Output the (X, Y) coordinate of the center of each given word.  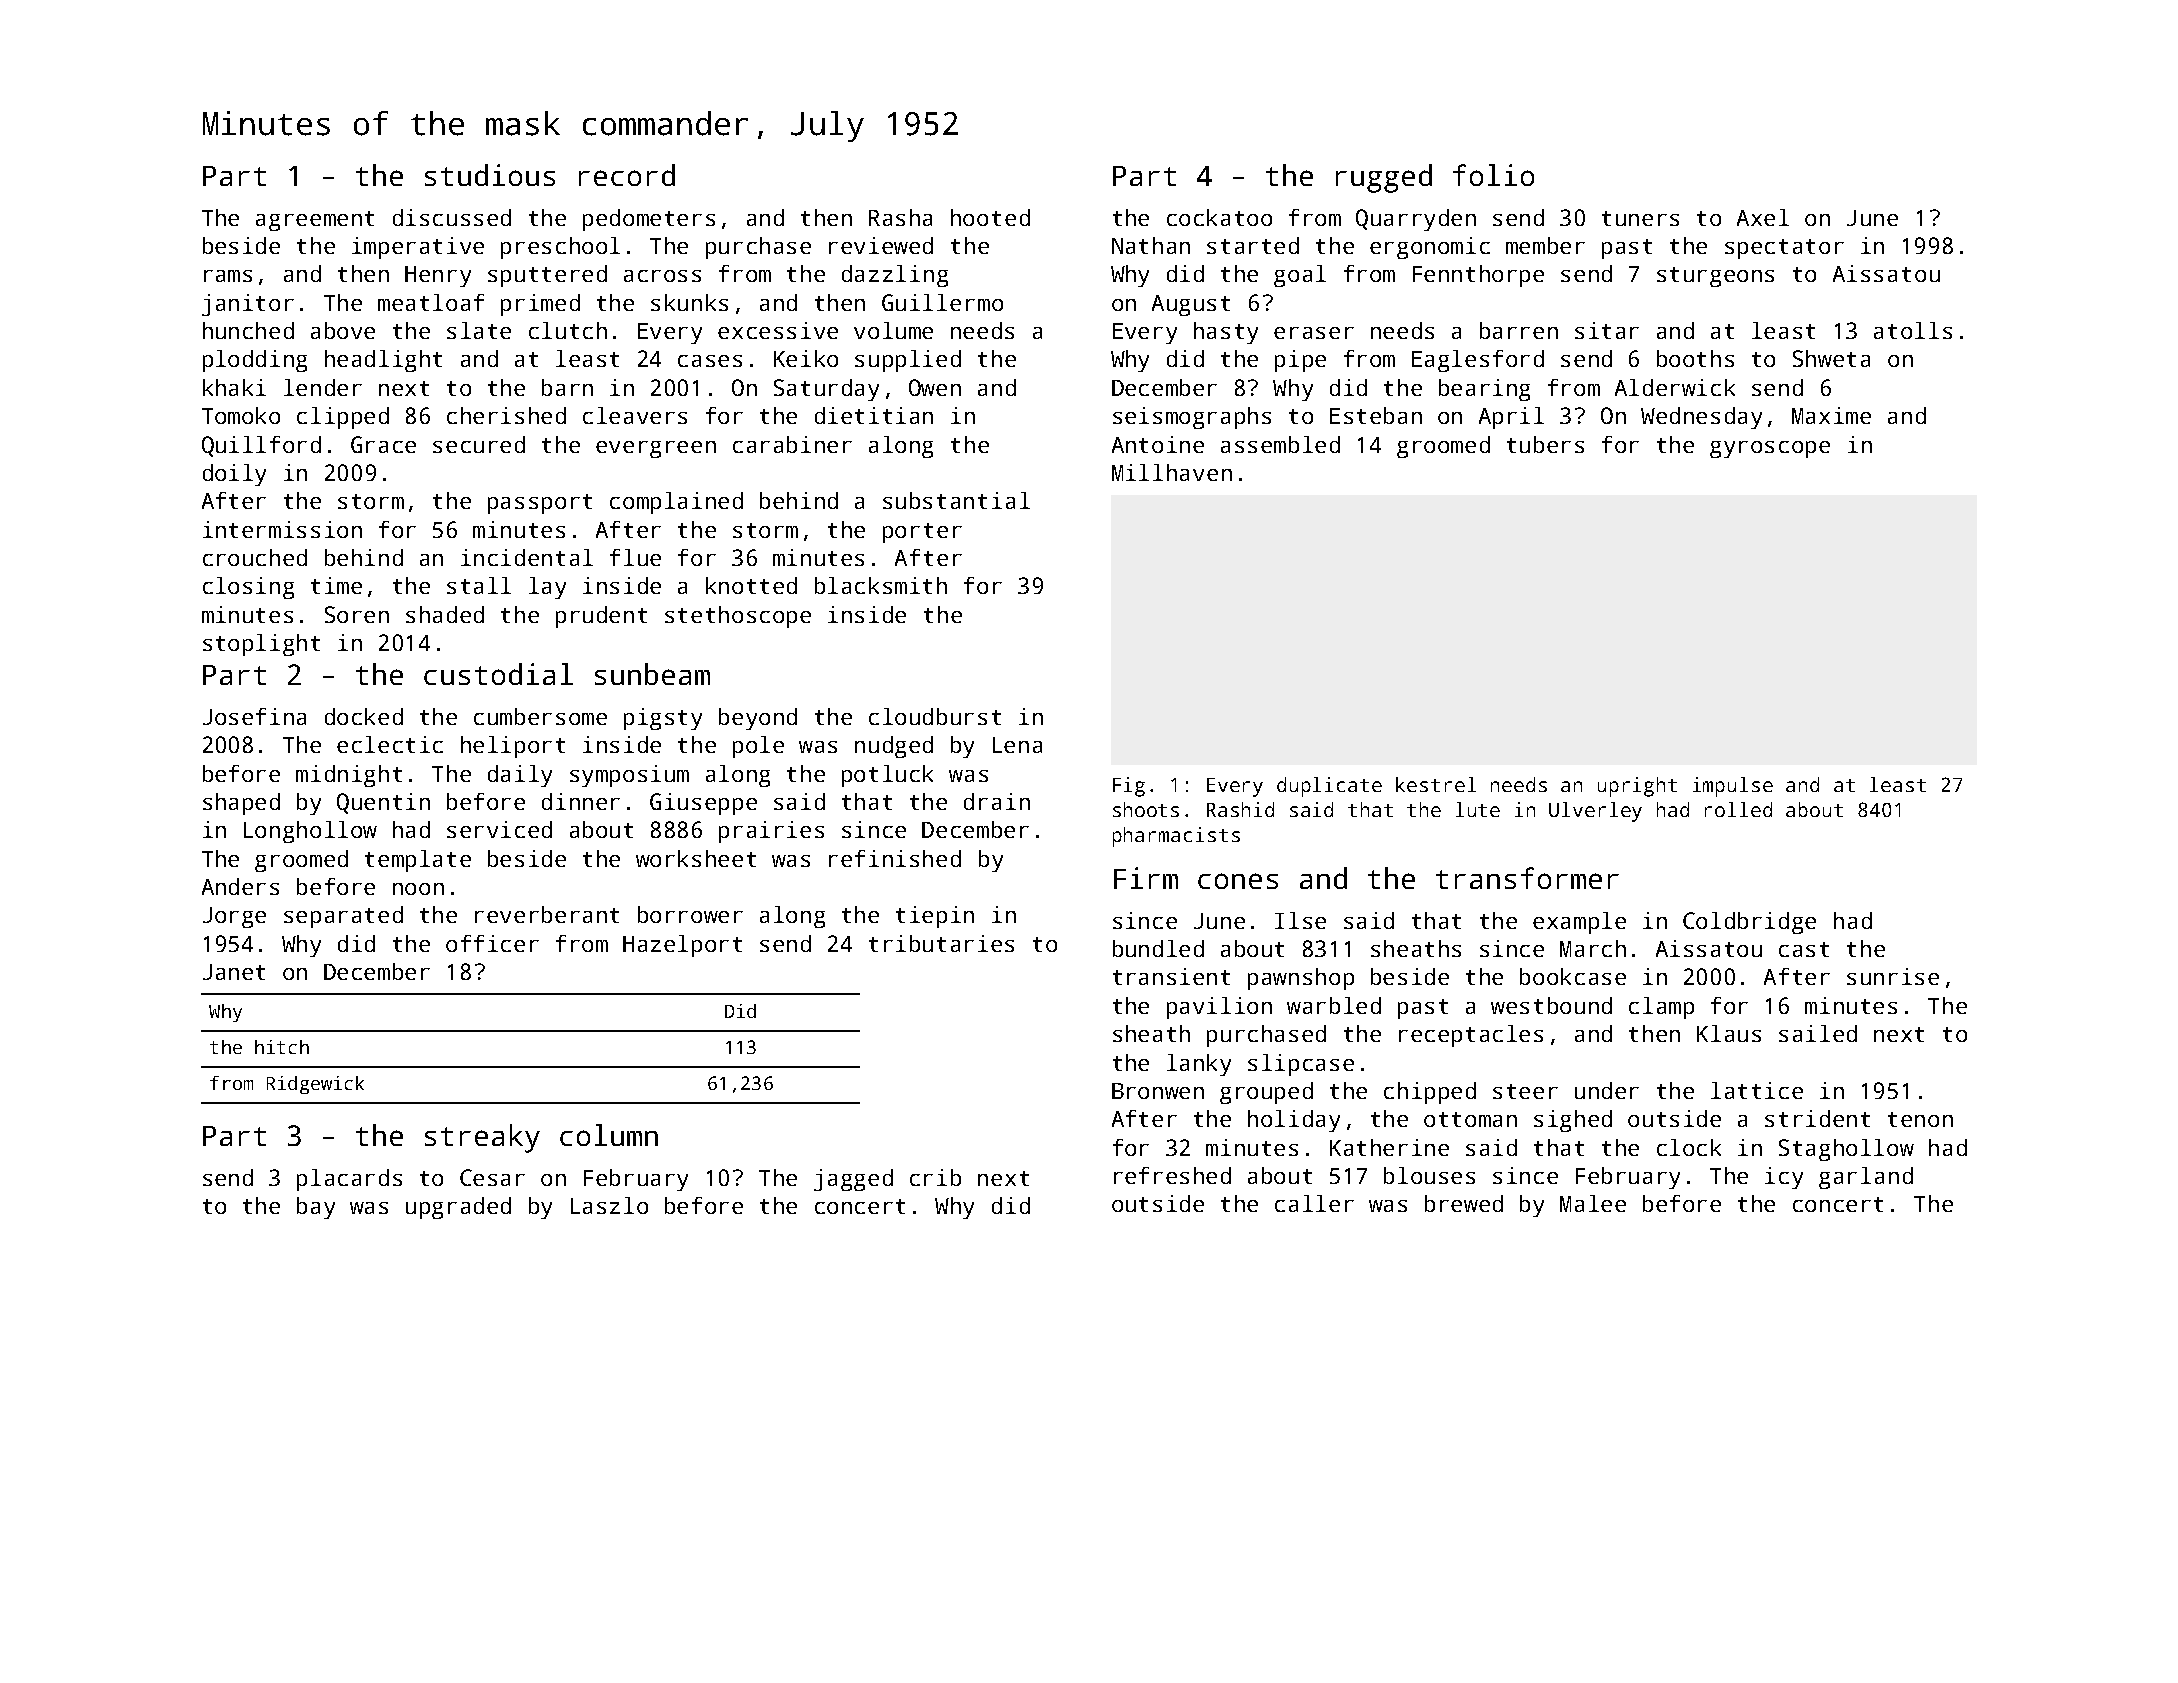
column (609, 1135)
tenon (1920, 1119)
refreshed (1172, 1175)
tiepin (935, 917)
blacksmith (881, 585)
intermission (282, 529)
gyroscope (1770, 449)
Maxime (1831, 415)
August (1191, 305)
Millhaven (1172, 472)
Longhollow (310, 832)
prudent (601, 617)
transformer (1527, 878)
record (627, 175)
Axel (1763, 217)
